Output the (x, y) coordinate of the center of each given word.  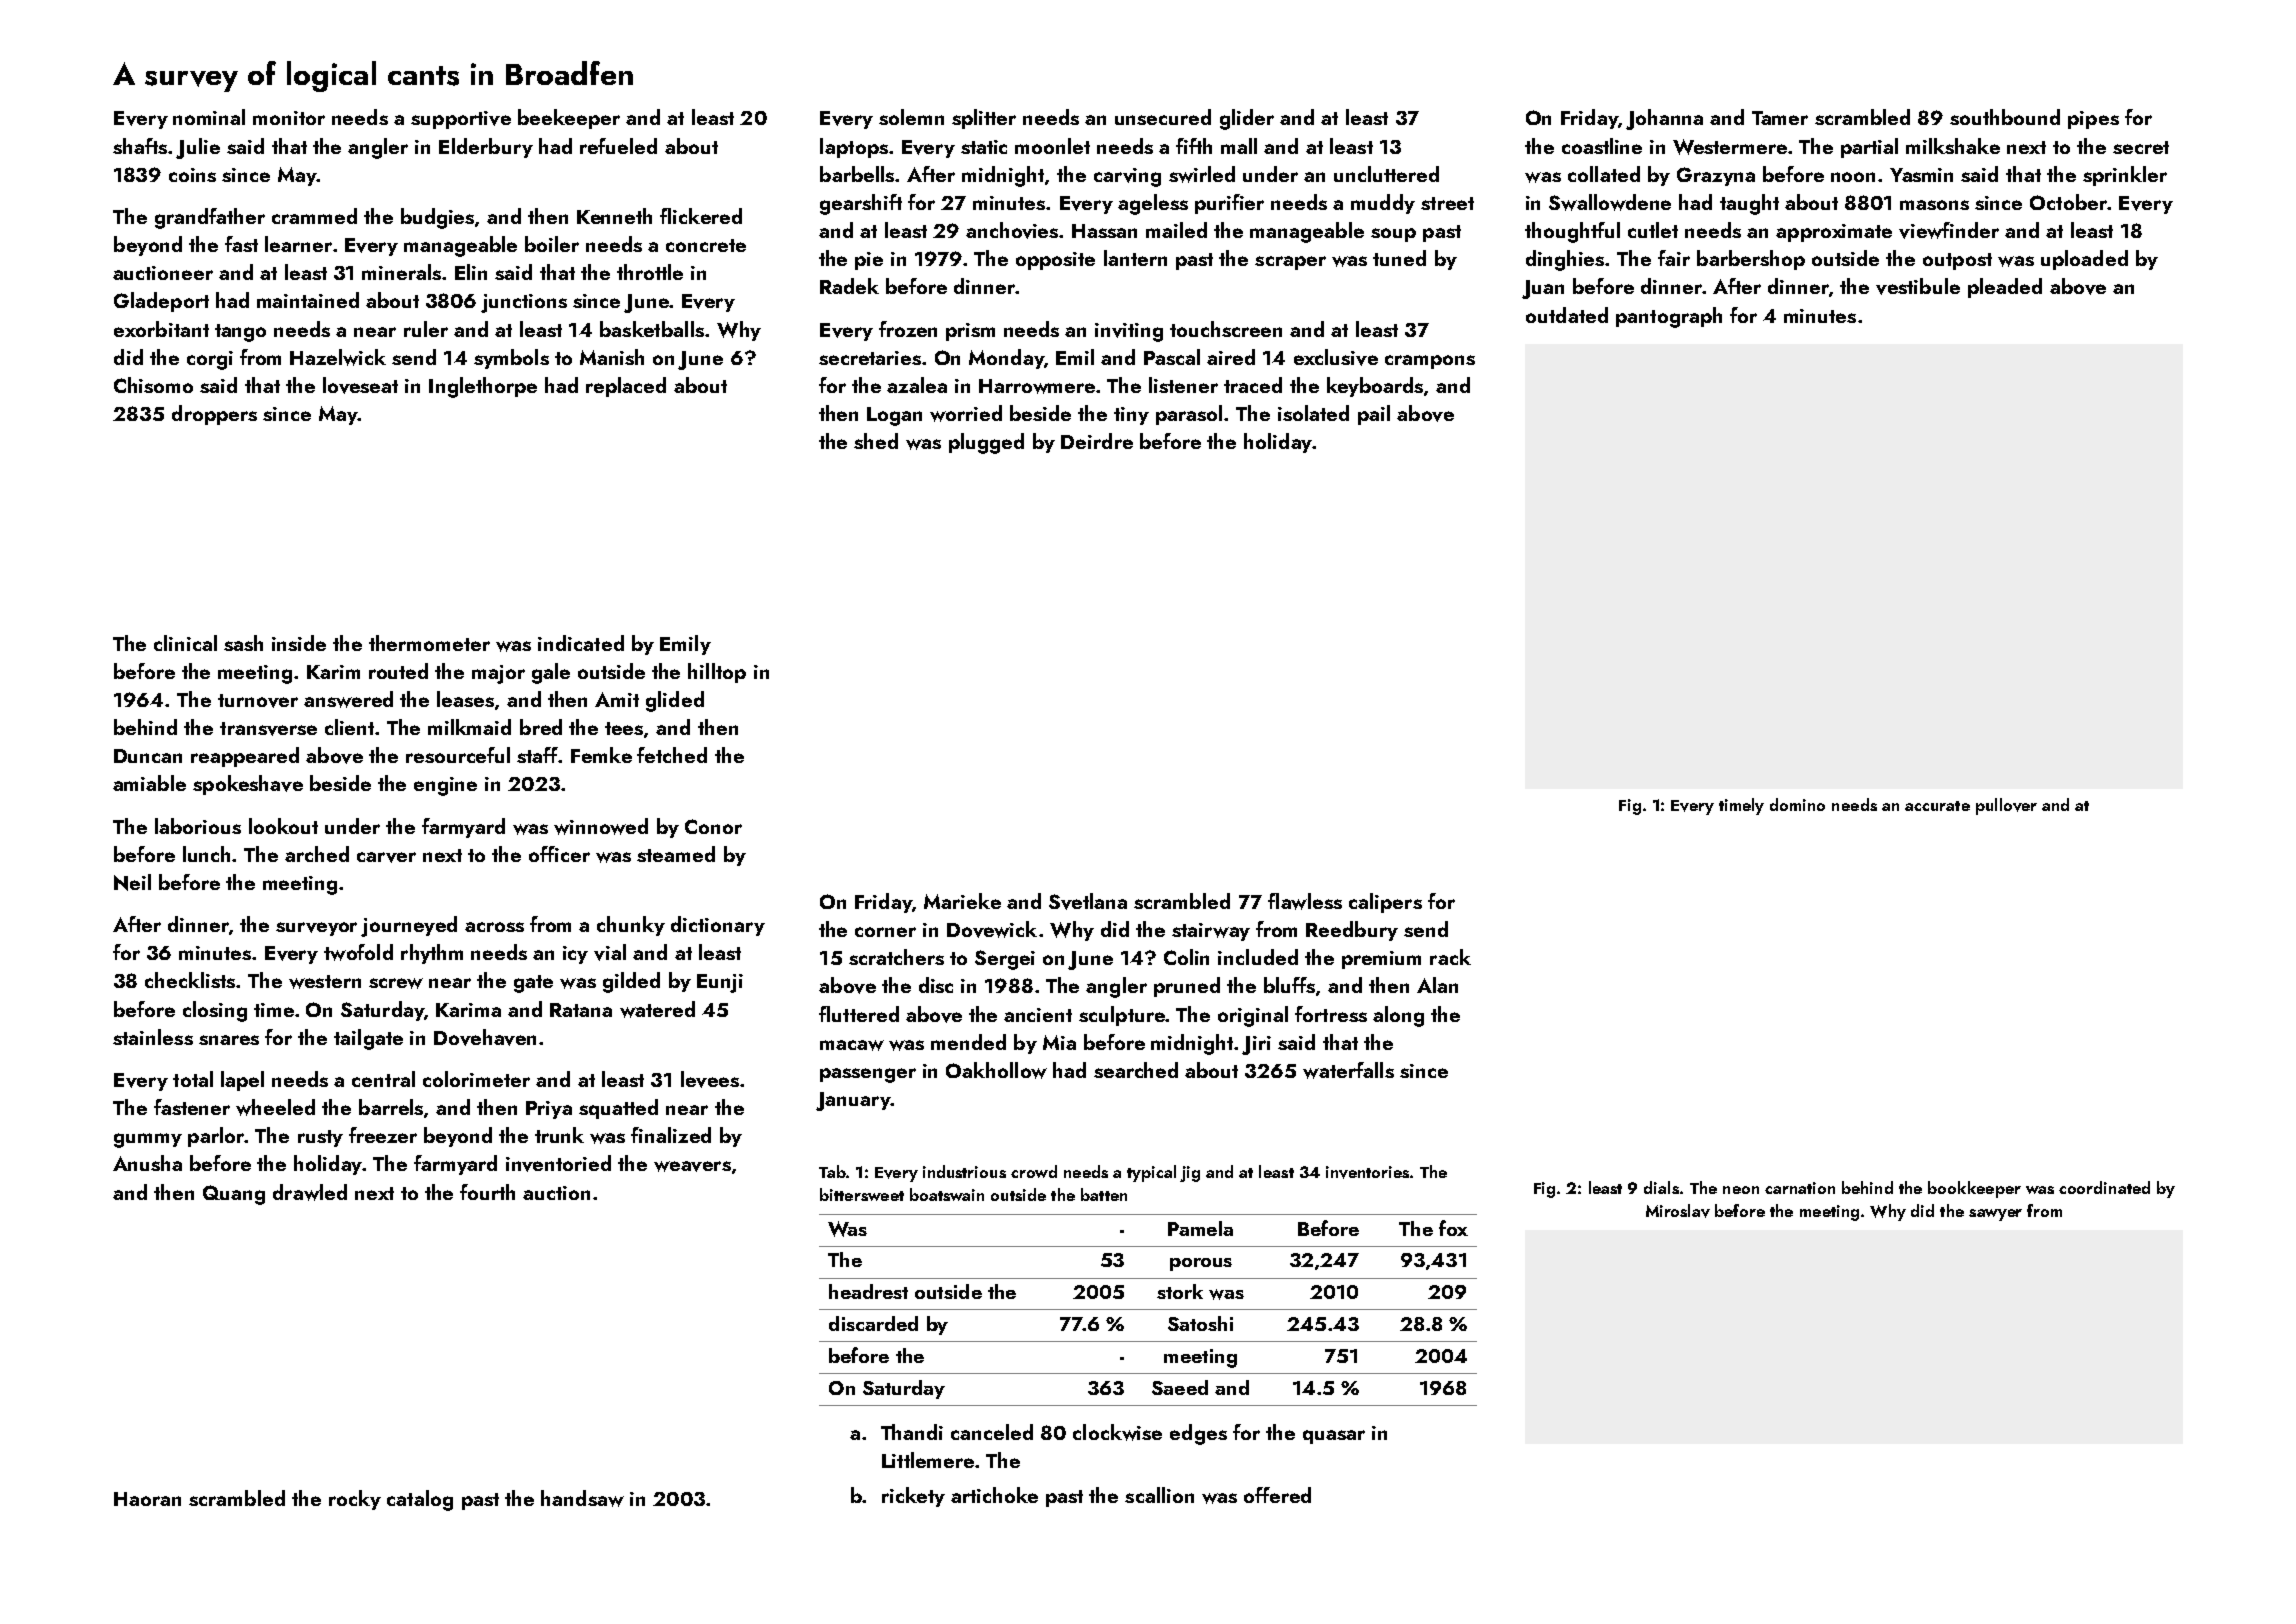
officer (559, 854)
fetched (672, 755)
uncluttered (1386, 174)
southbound (2005, 117)
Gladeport (161, 302)
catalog (420, 1500)
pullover (2006, 806)
